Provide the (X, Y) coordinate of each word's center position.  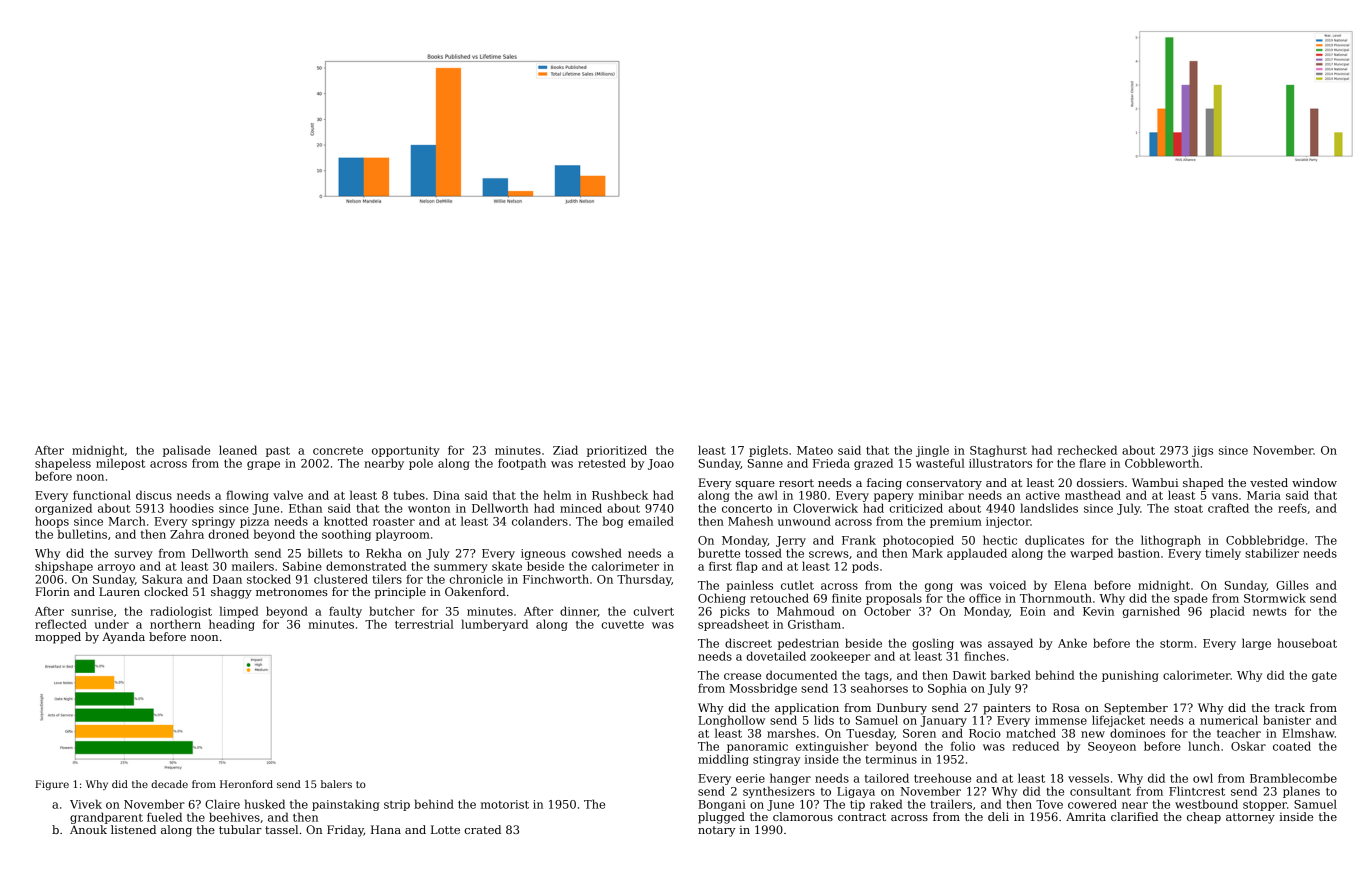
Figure (52, 785)
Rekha (384, 553)
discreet (748, 643)
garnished (1151, 612)
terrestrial (424, 624)
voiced (1007, 585)
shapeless (63, 464)
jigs (1202, 451)
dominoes (1137, 733)
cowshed (597, 553)
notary (717, 831)
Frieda (831, 463)
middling (723, 760)
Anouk (88, 829)
